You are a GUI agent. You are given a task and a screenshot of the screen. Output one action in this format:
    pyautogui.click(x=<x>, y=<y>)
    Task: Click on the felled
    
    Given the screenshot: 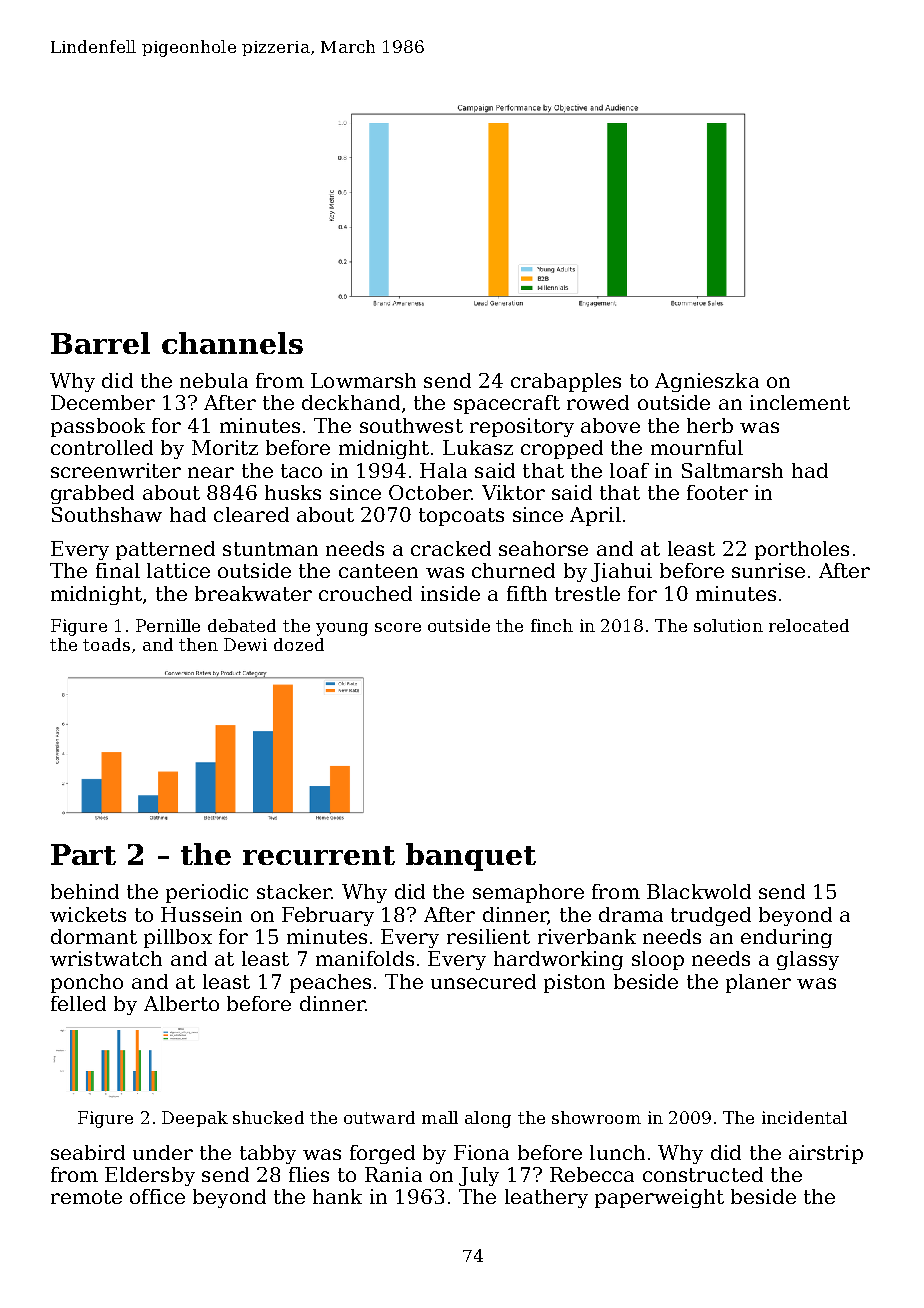 What is the action you would take?
    pyautogui.click(x=78, y=1003)
